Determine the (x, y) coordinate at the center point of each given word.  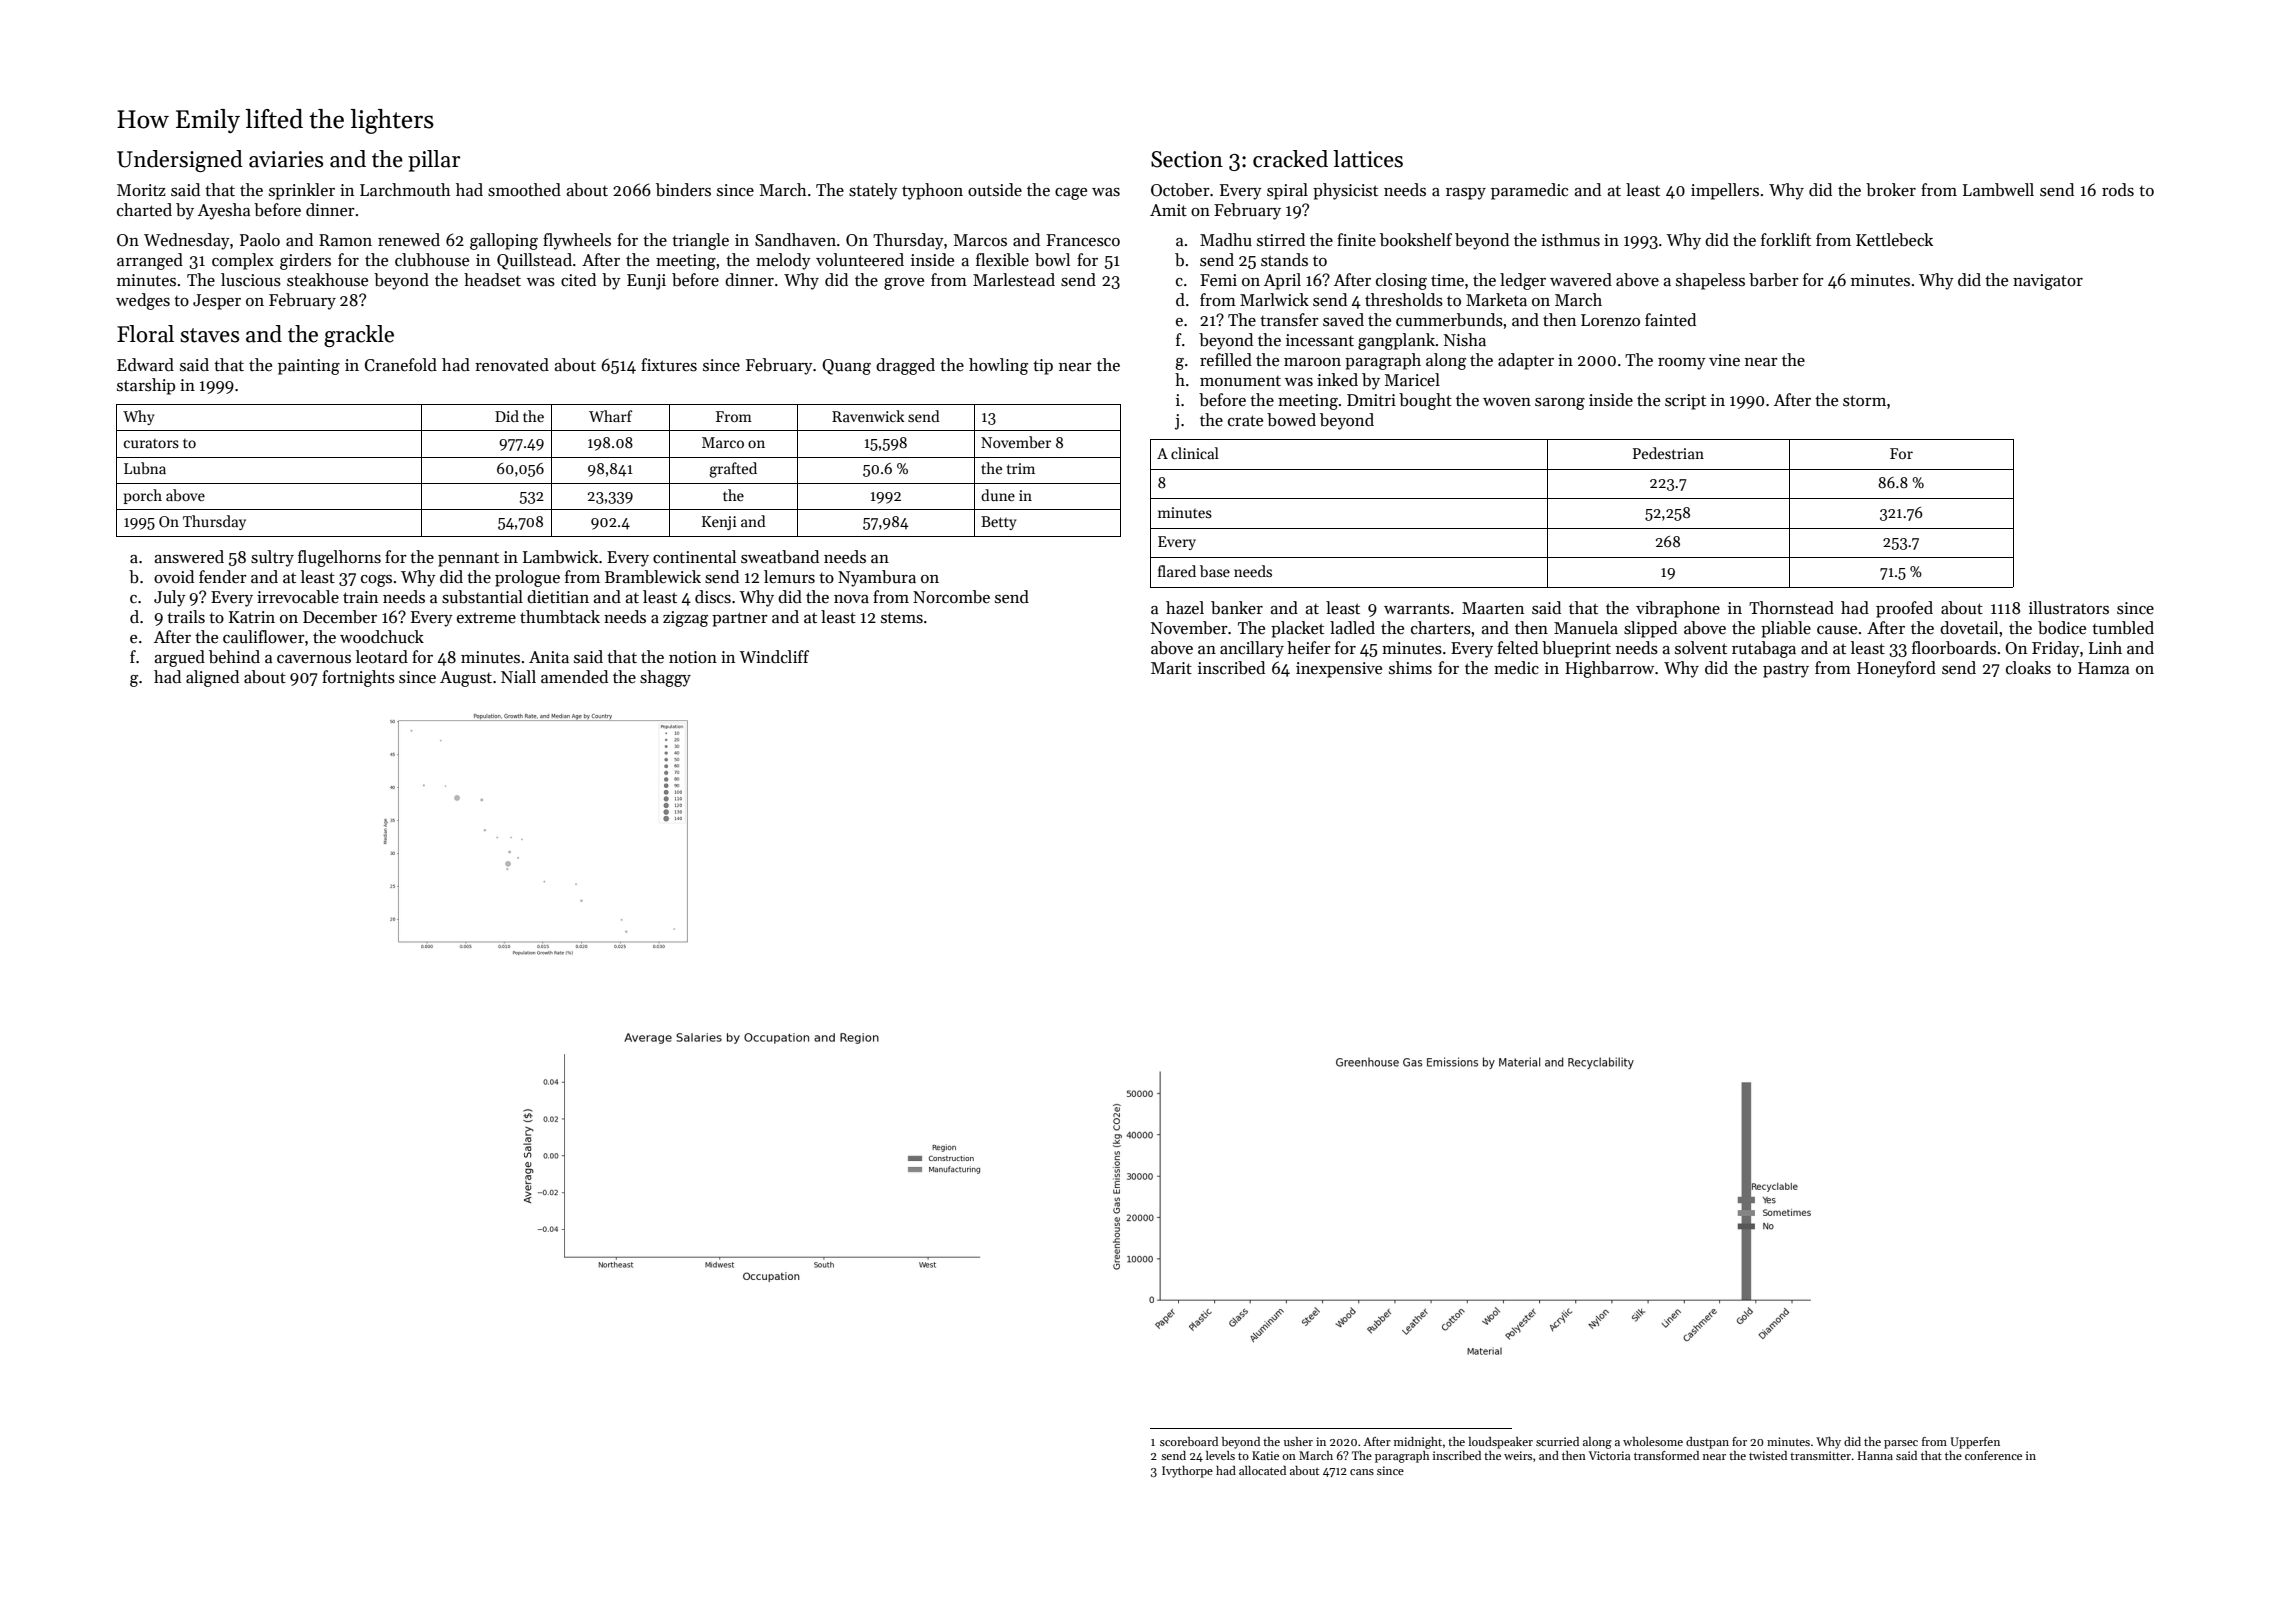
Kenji (719, 523)
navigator (2048, 282)
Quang (846, 367)
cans (1362, 1472)
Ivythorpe (1187, 1472)
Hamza (2103, 668)
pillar (434, 161)
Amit (1168, 210)
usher (1298, 1441)
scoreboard (1189, 1441)
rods (2118, 190)
